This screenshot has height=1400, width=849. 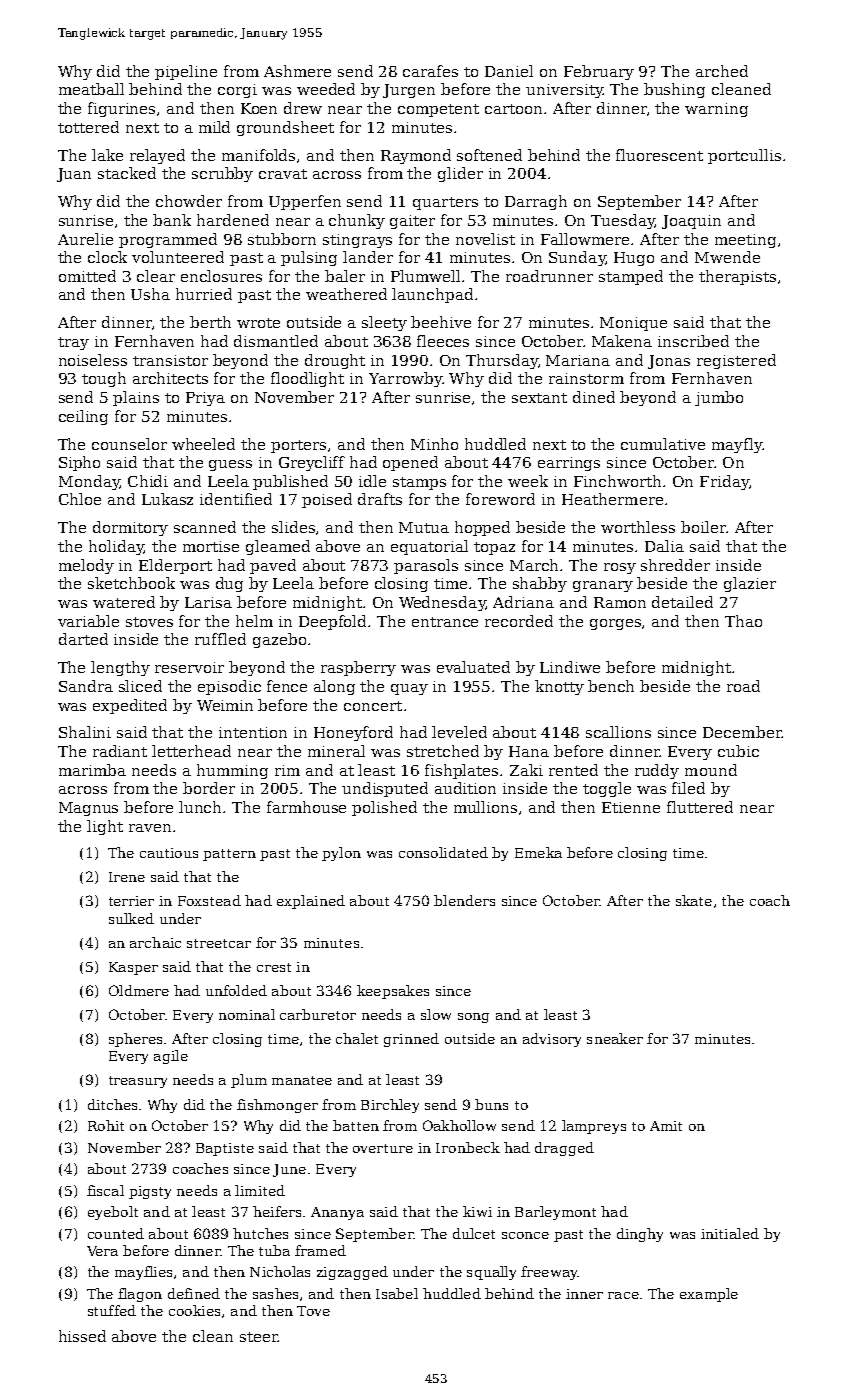 What do you see at coordinates (738, 751) in the screenshot?
I see `cubic` at bounding box center [738, 751].
